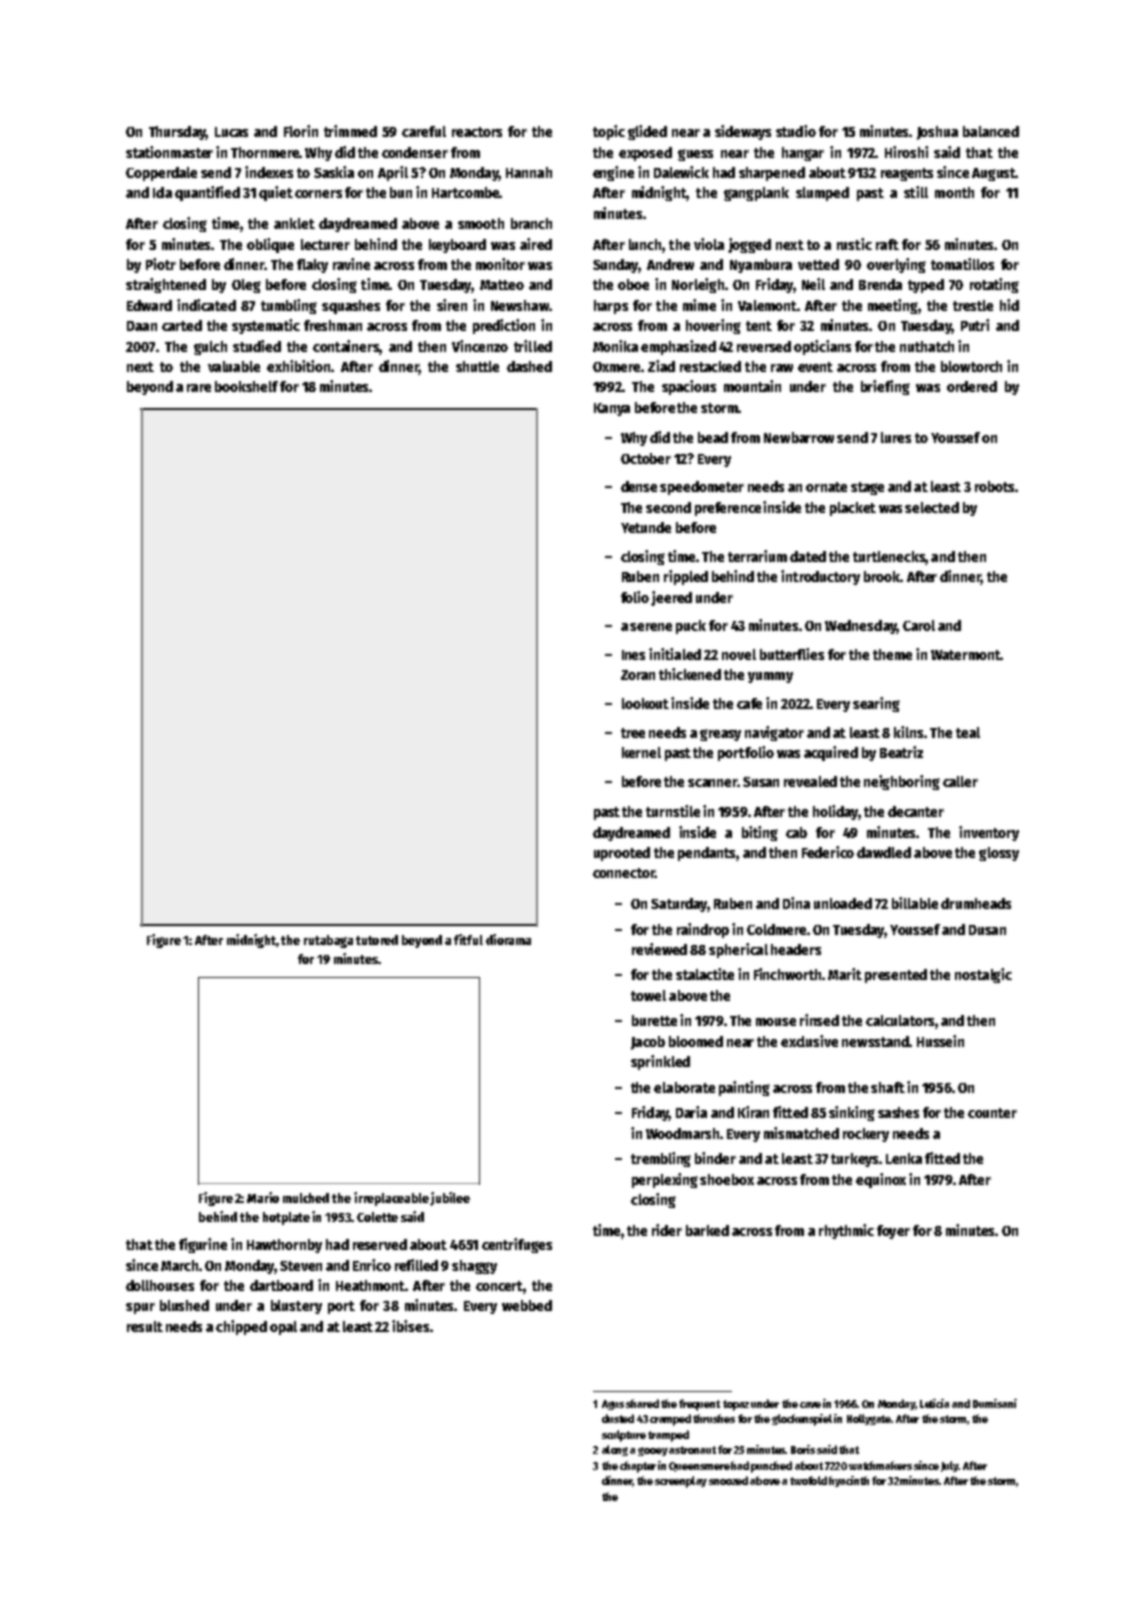 This page has height=1619, width=1145. Describe the element at coordinates (854, 1160) in the page. I see `turkeys` at that location.
